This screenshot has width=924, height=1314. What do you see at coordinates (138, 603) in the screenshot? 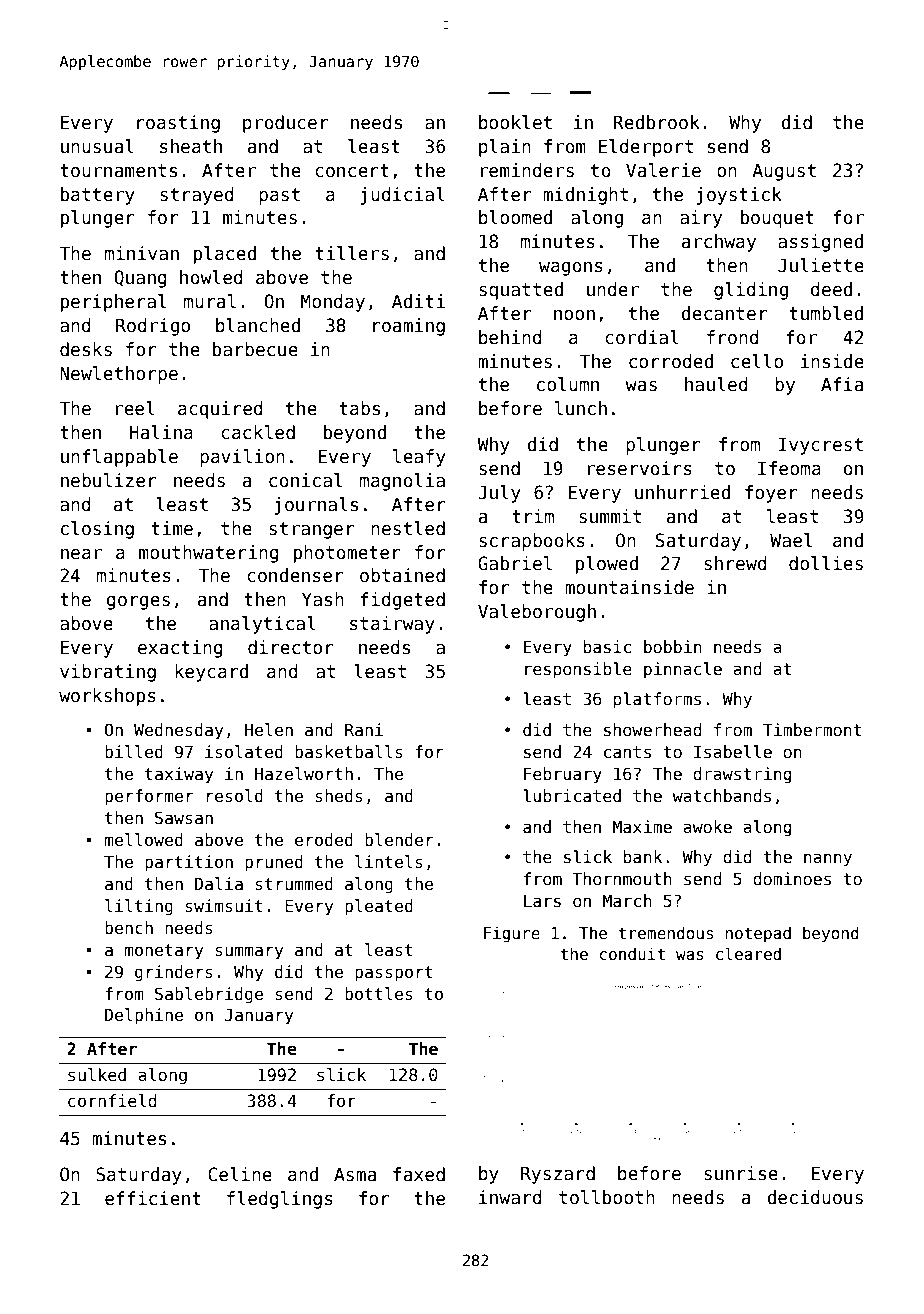
I see `gorges` at bounding box center [138, 603].
